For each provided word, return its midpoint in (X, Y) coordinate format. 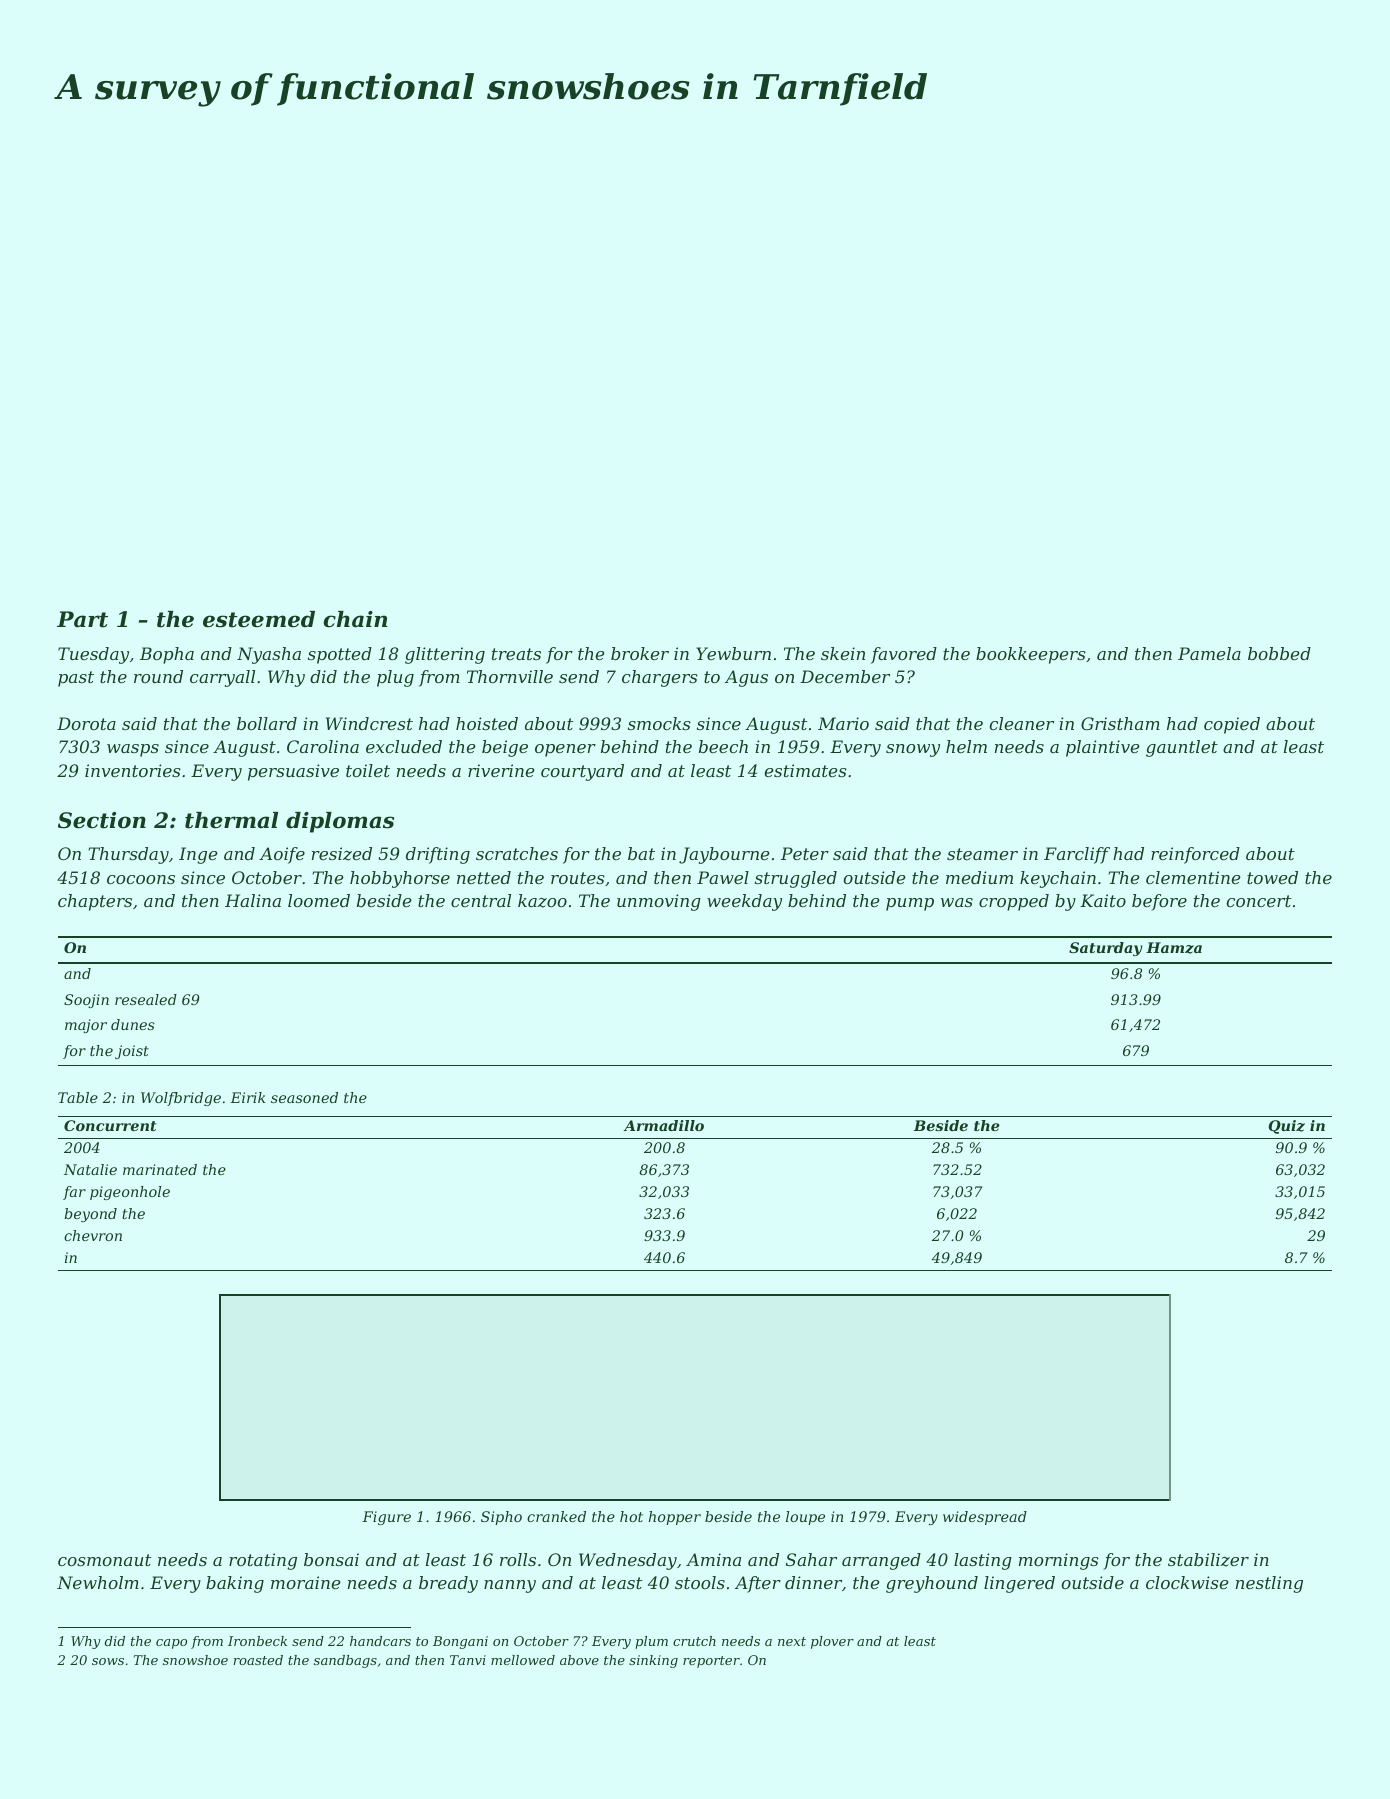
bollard (267, 723)
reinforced (1195, 855)
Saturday (1106, 949)
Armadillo (663, 1125)
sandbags (345, 1661)
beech (723, 746)
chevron (93, 1235)
